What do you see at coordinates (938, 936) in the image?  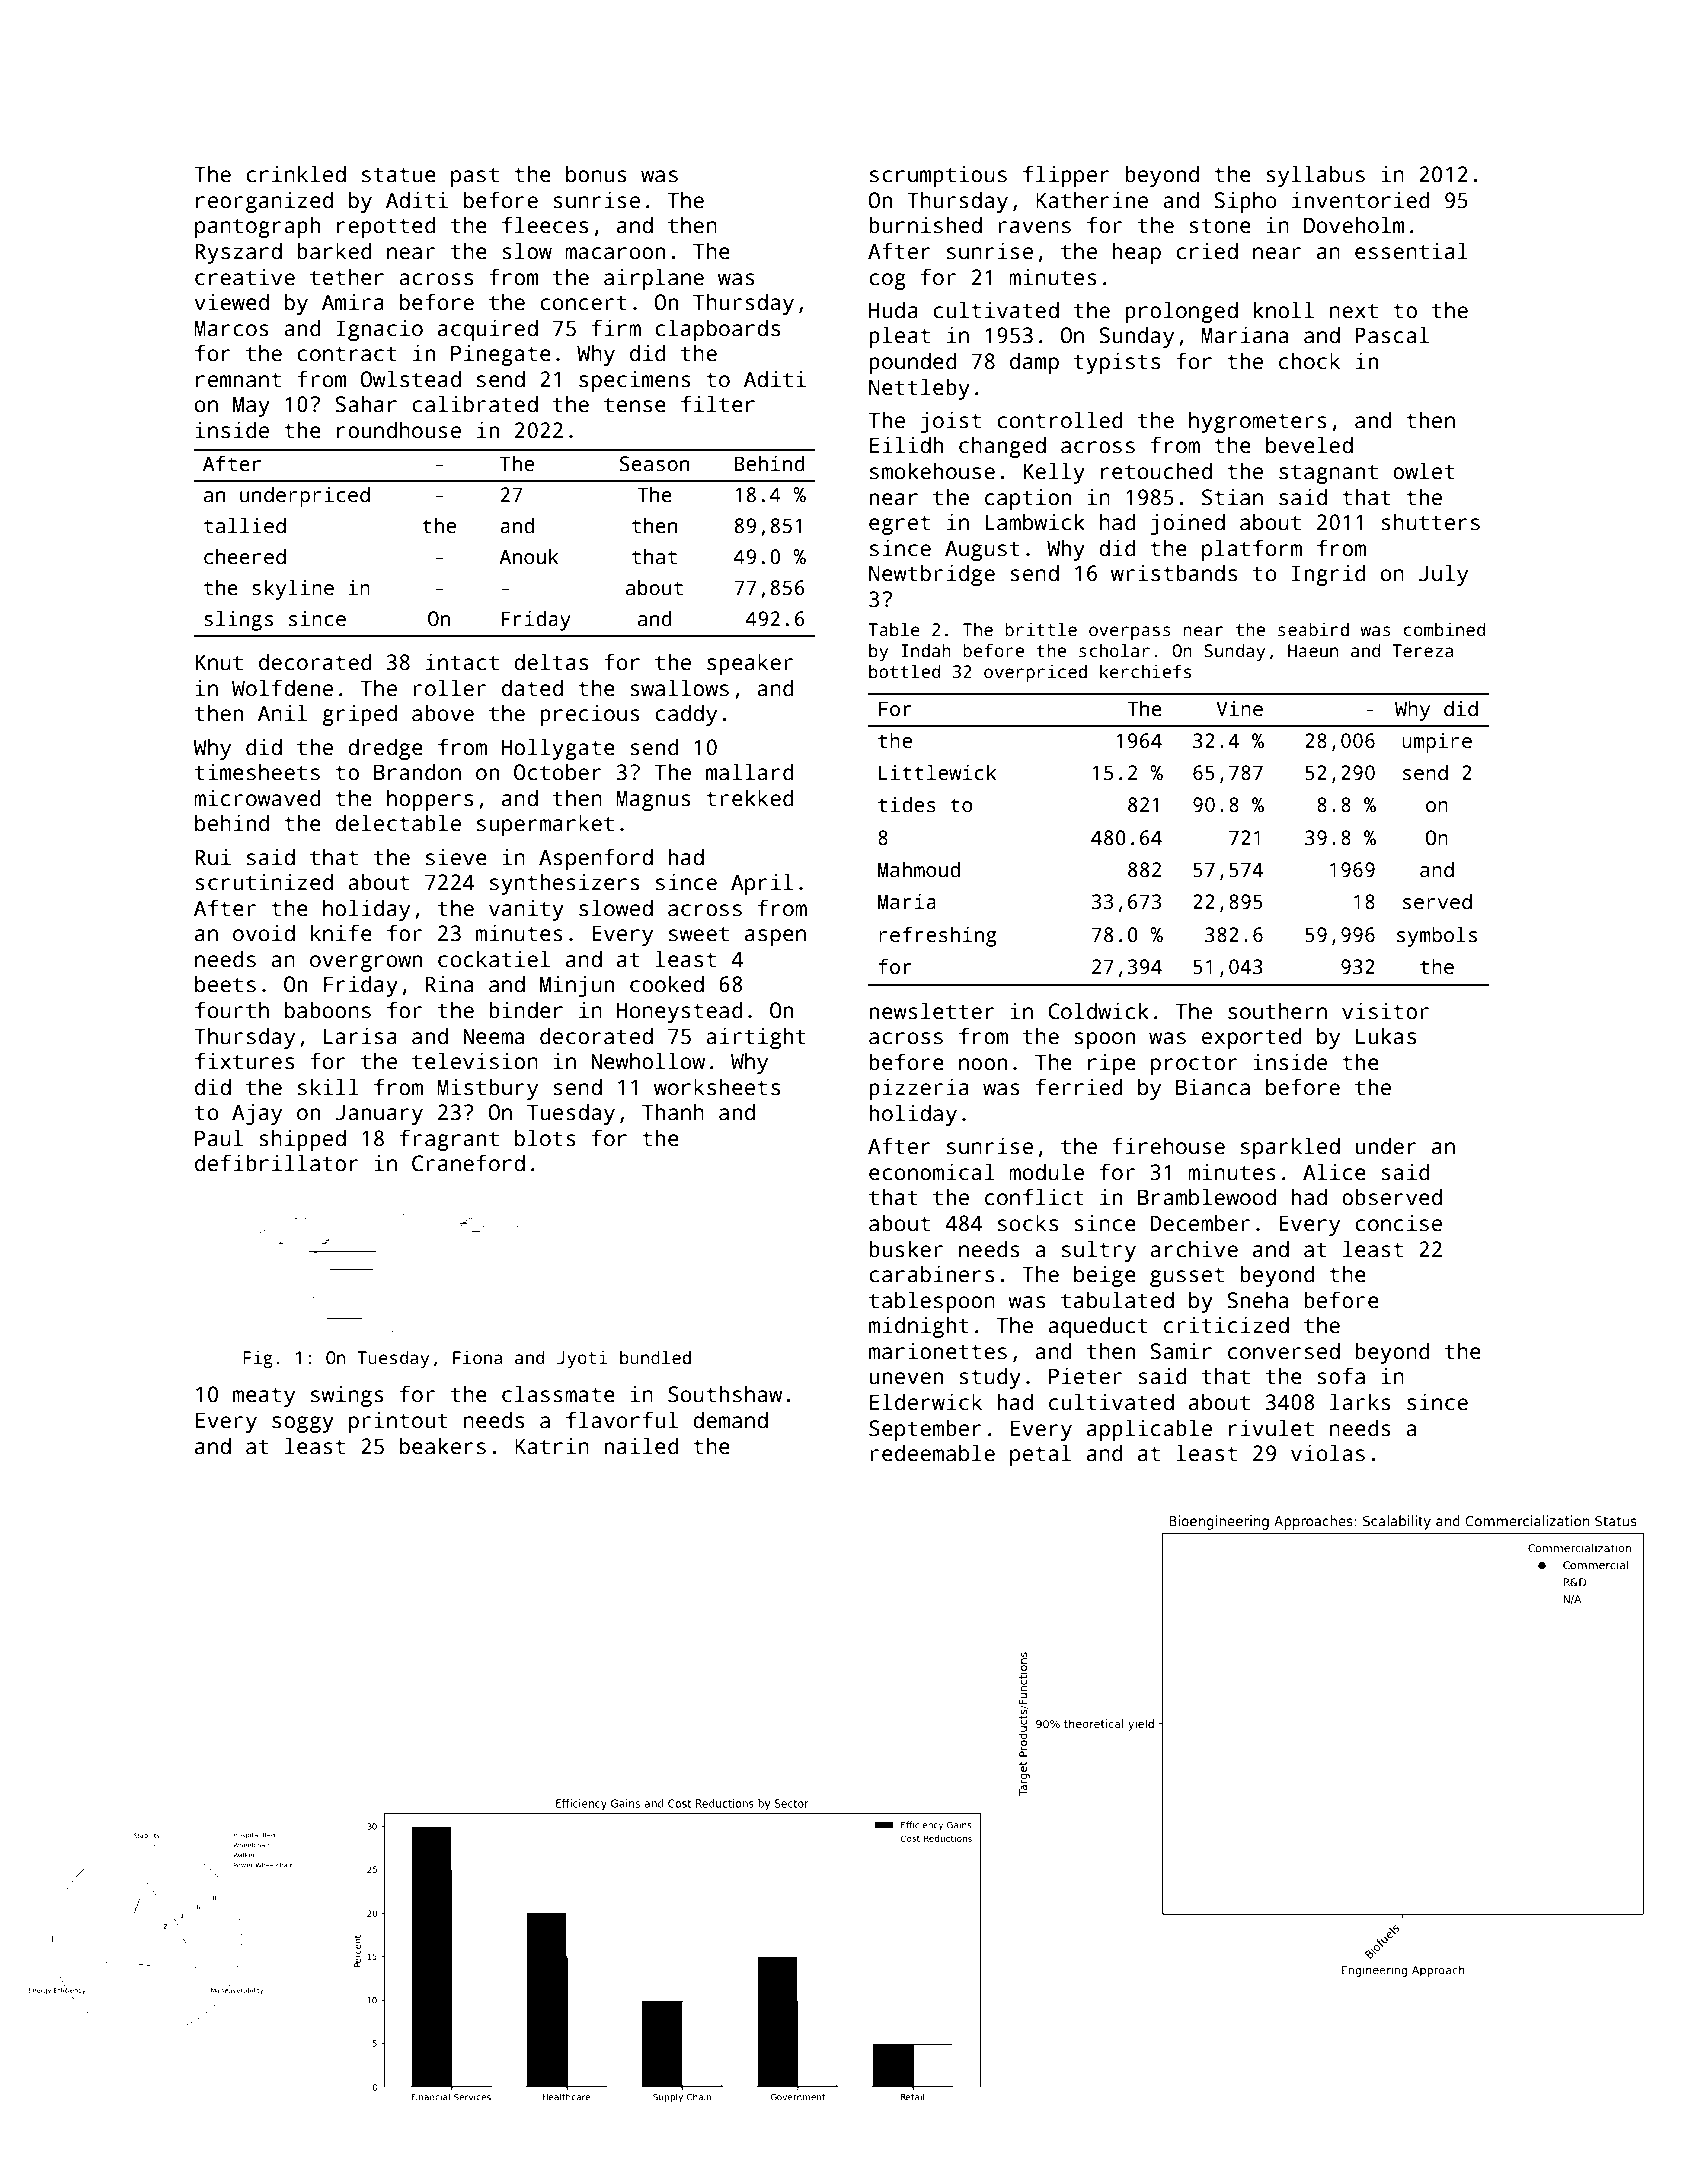 I see `refreshing` at bounding box center [938, 936].
